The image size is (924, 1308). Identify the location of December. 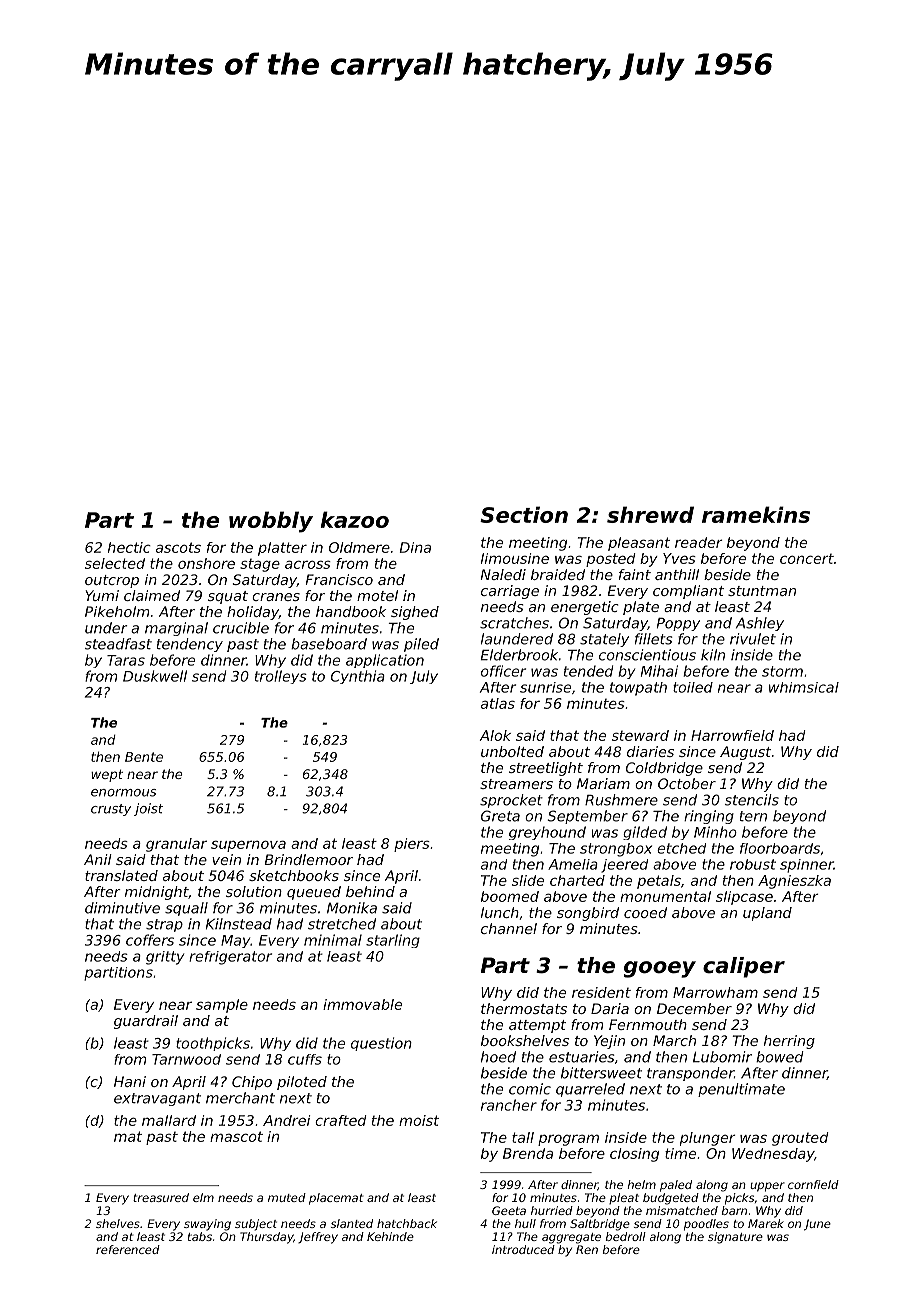
(694, 1008).
